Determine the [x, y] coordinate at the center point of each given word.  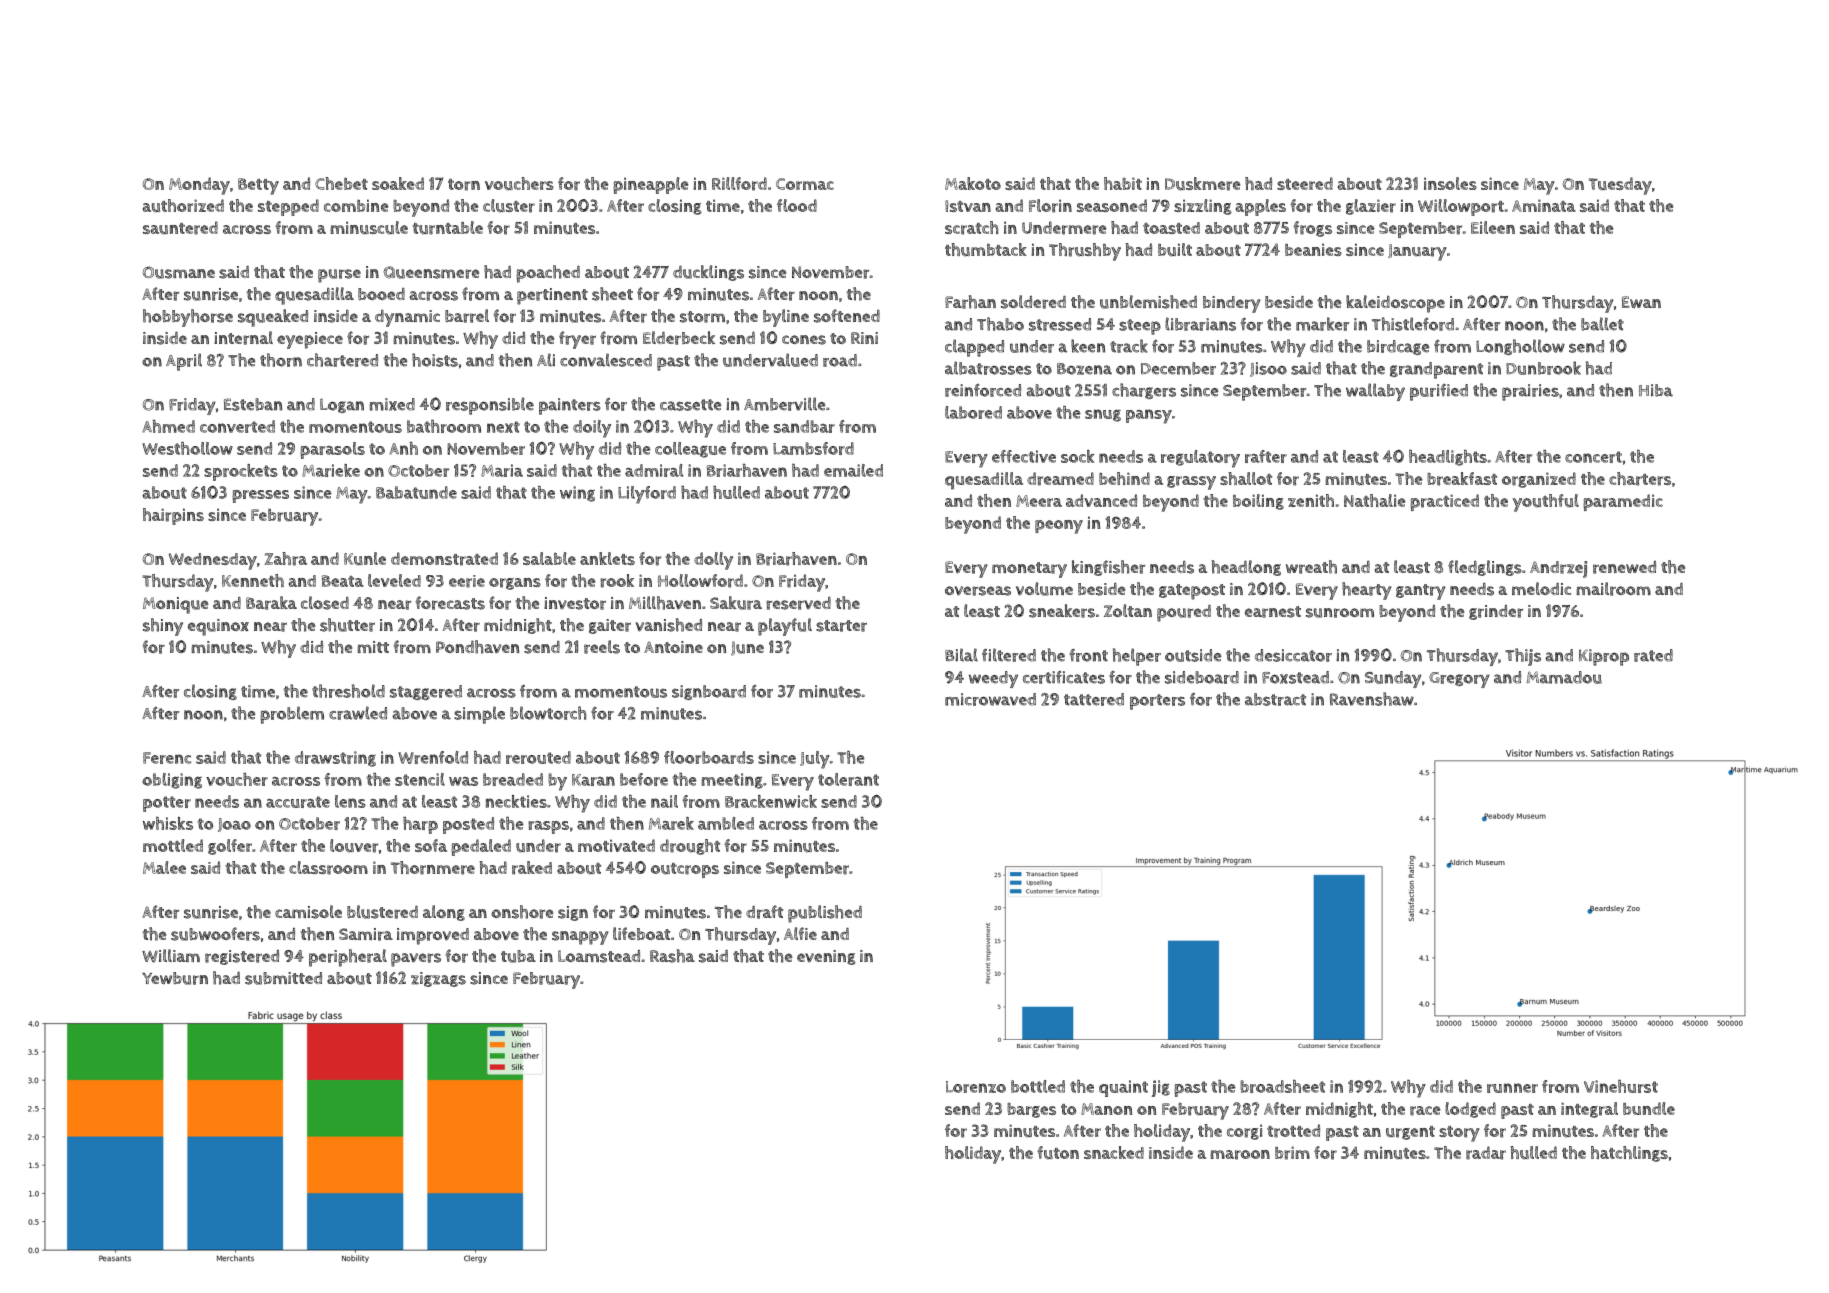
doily [592, 429]
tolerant [848, 779]
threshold [348, 691]
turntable [447, 228]
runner [1512, 1088]
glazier [1371, 207]
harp [420, 825]
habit [1123, 183]
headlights [1448, 458]
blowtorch [548, 713]
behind [1124, 478]
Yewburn [175, 978]
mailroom [1613, 589]
